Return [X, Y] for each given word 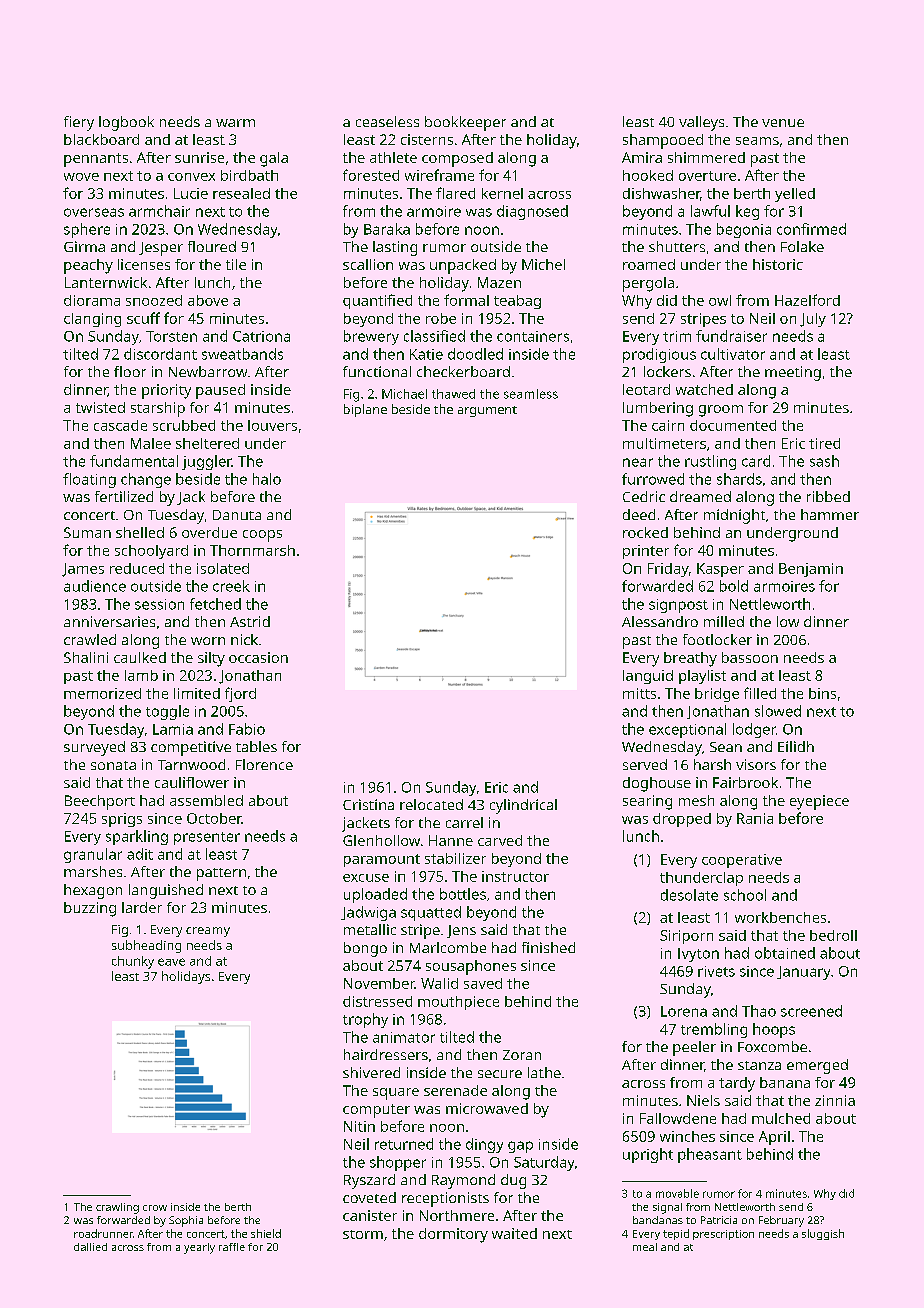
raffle [232, 1247]
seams [757, 141]
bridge [717, 695]
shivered [371, 1072]
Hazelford [807, 300]
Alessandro [660, 621]
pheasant [710, 1155]
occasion [258, 657]
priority [166, 391]
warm [235, 123]
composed [457, 159]
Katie [426, 354]
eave [171, 962]
